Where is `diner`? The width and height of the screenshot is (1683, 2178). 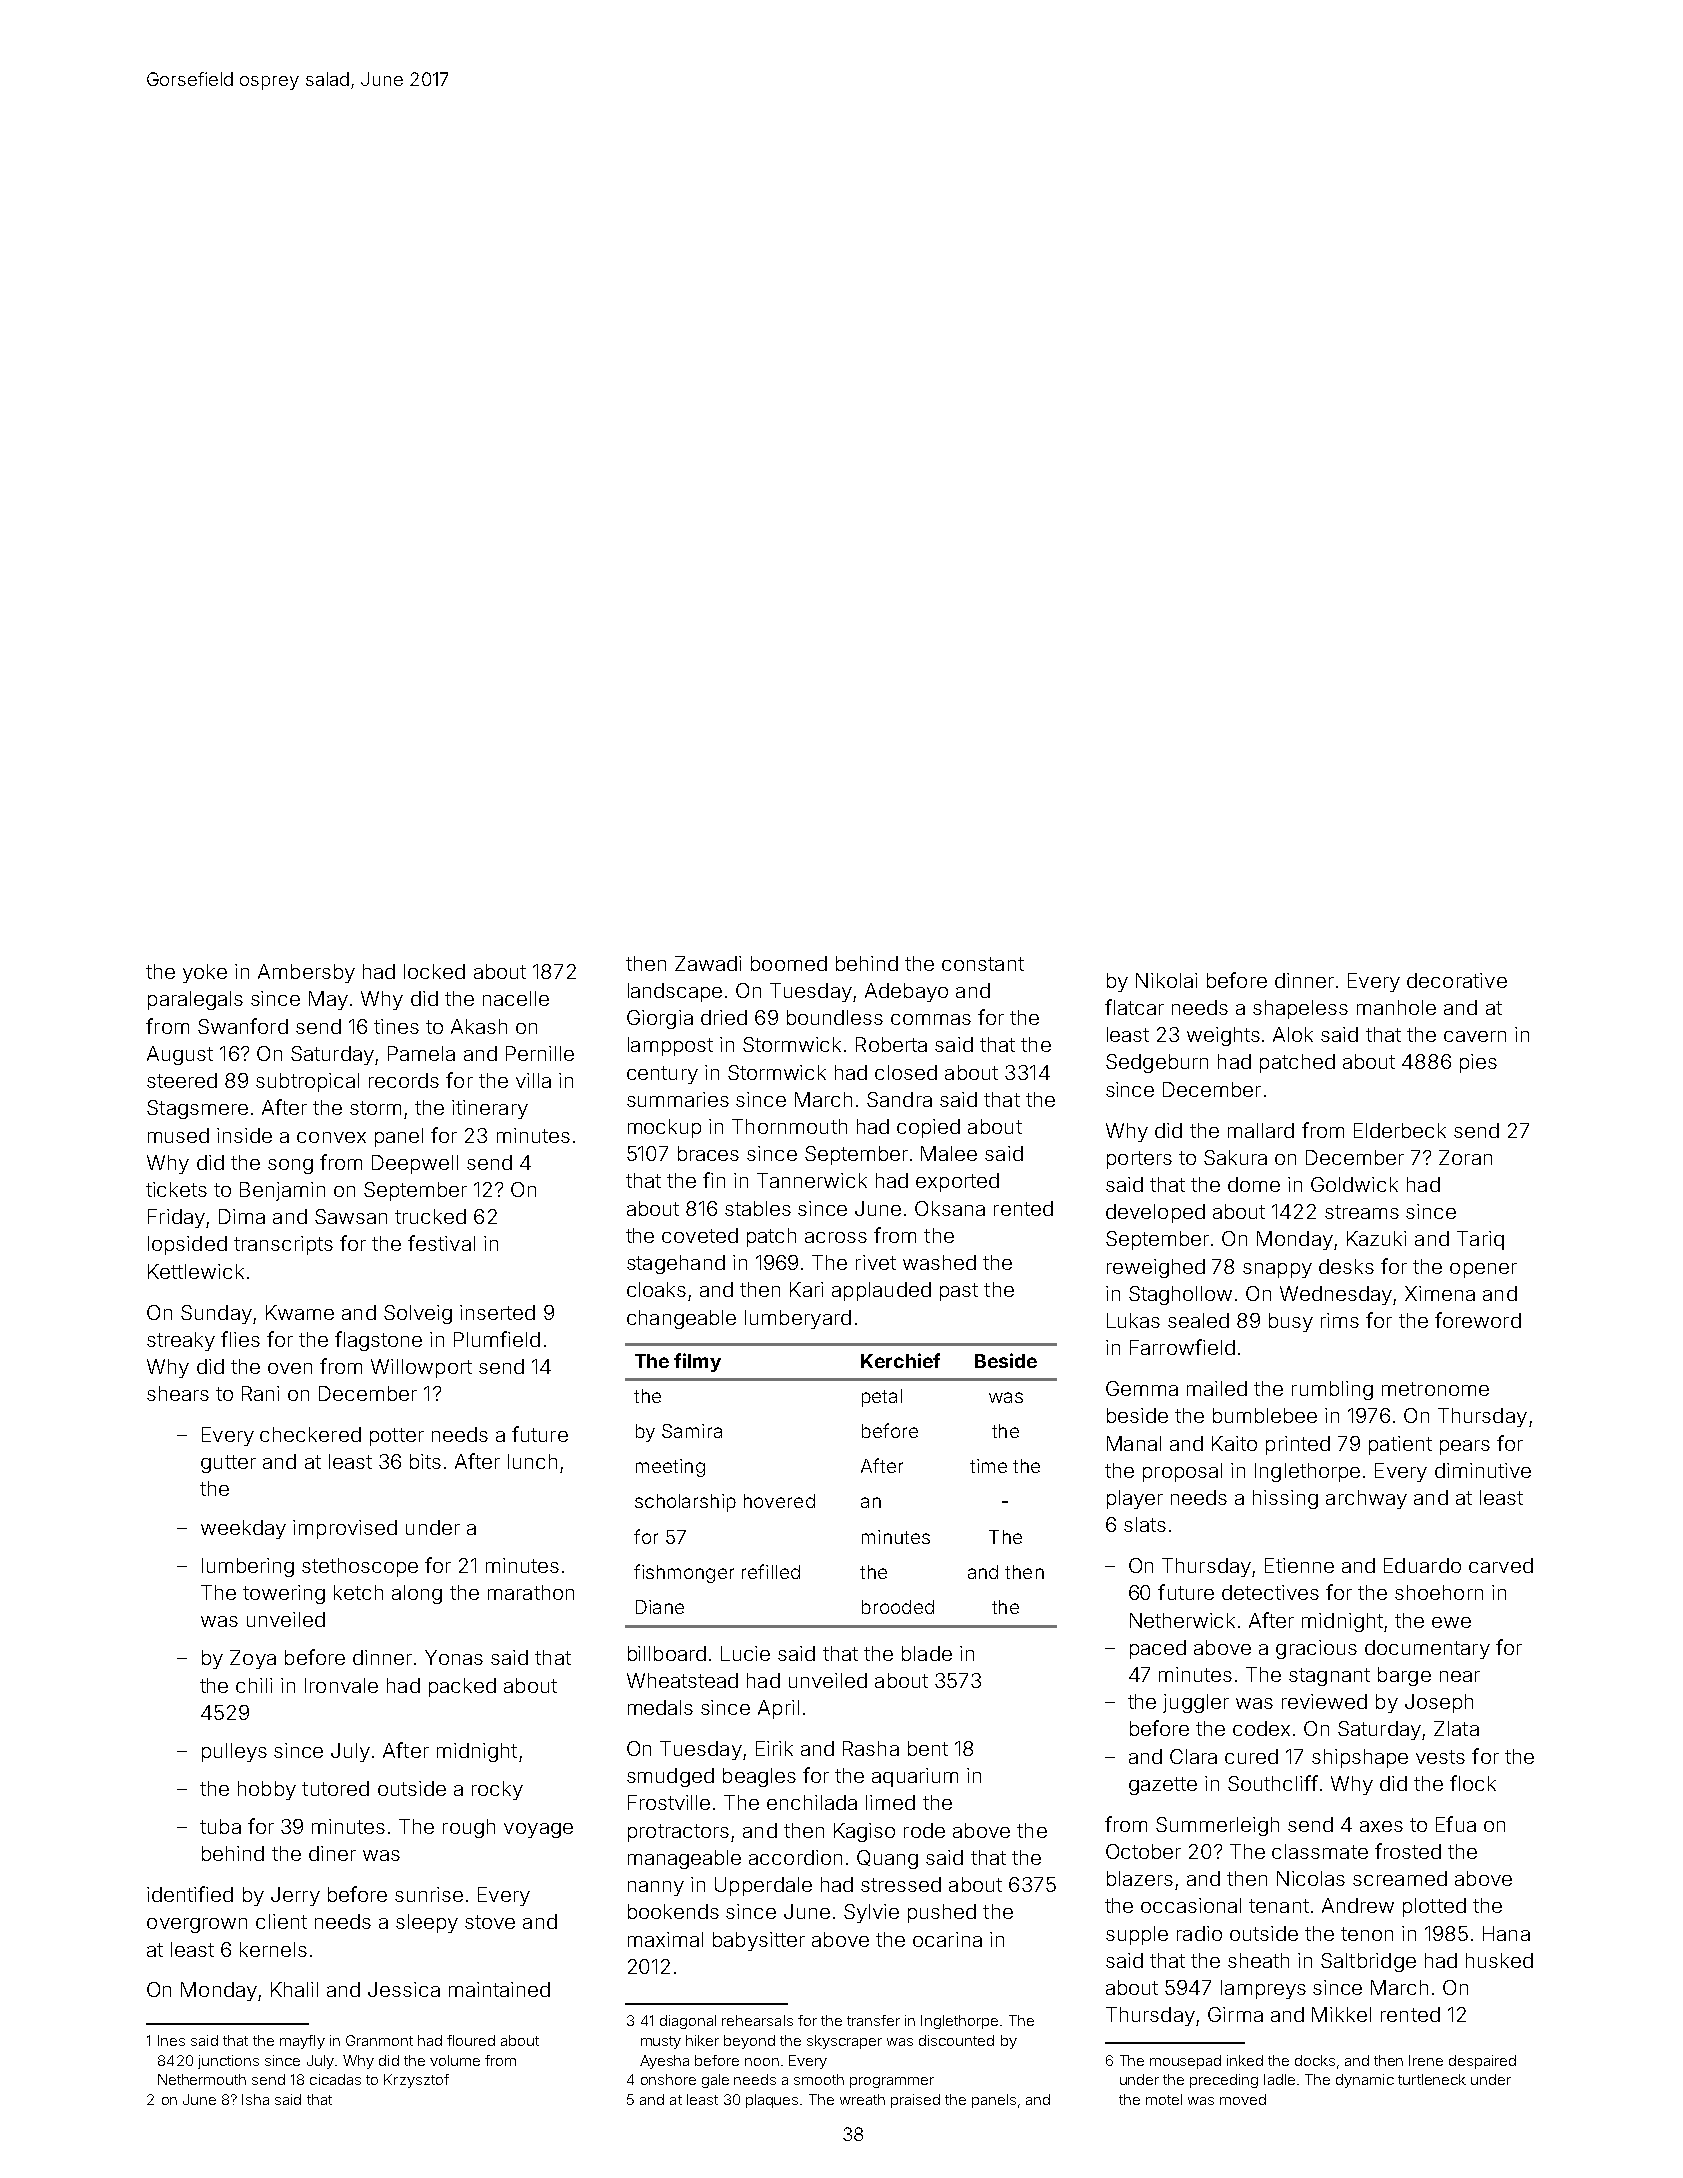 diner is located at coordinates (332, 1853).
